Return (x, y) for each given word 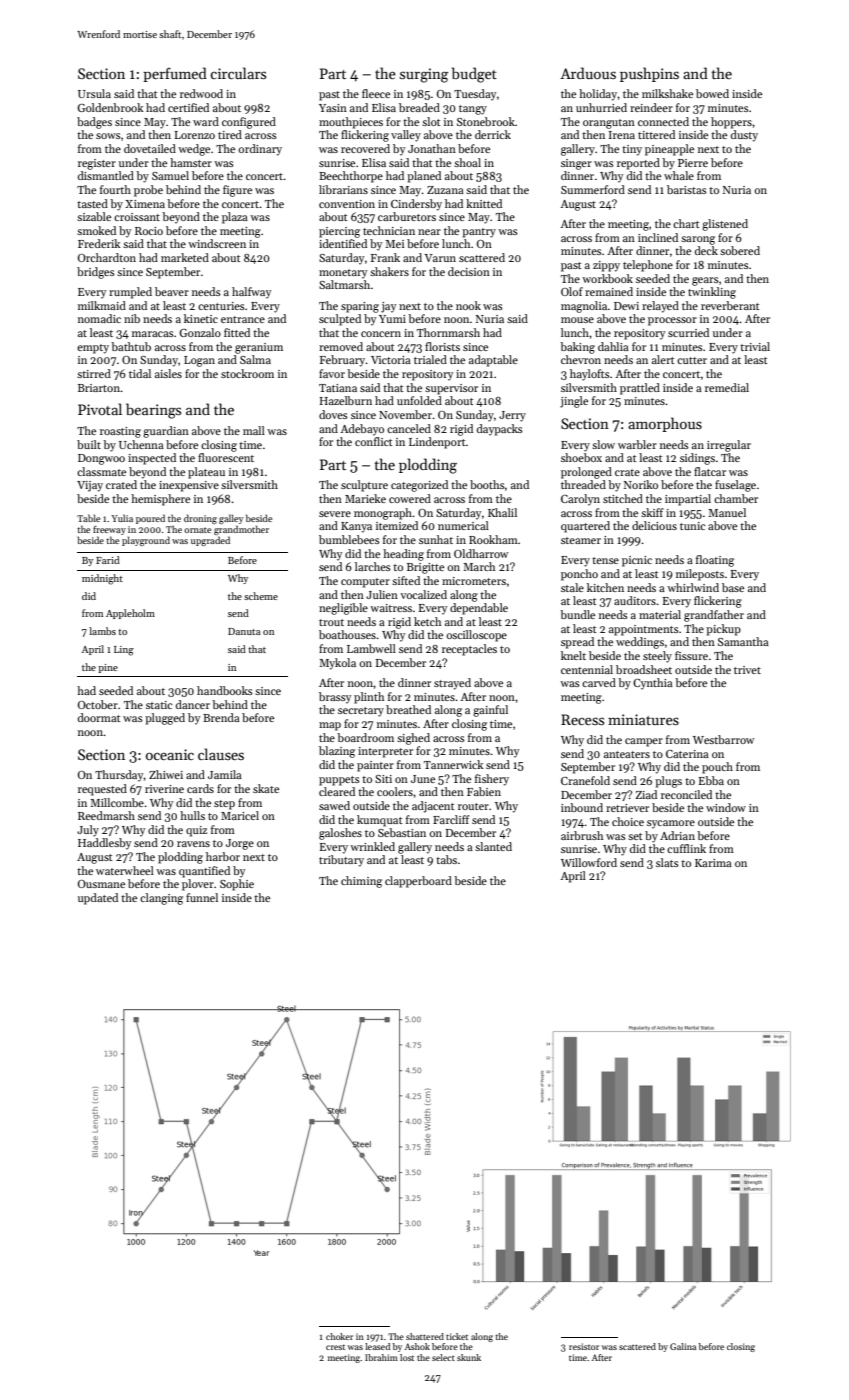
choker (339, 1336)
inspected (152, 459)
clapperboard (418, 882)
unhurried (601, 107)
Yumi (392, 319)
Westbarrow (723, 739)
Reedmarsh (106, 815)
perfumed (175, 74)
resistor (584, 1346)
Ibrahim (381, 1357)
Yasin (333, 108)
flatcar (710, 471)
